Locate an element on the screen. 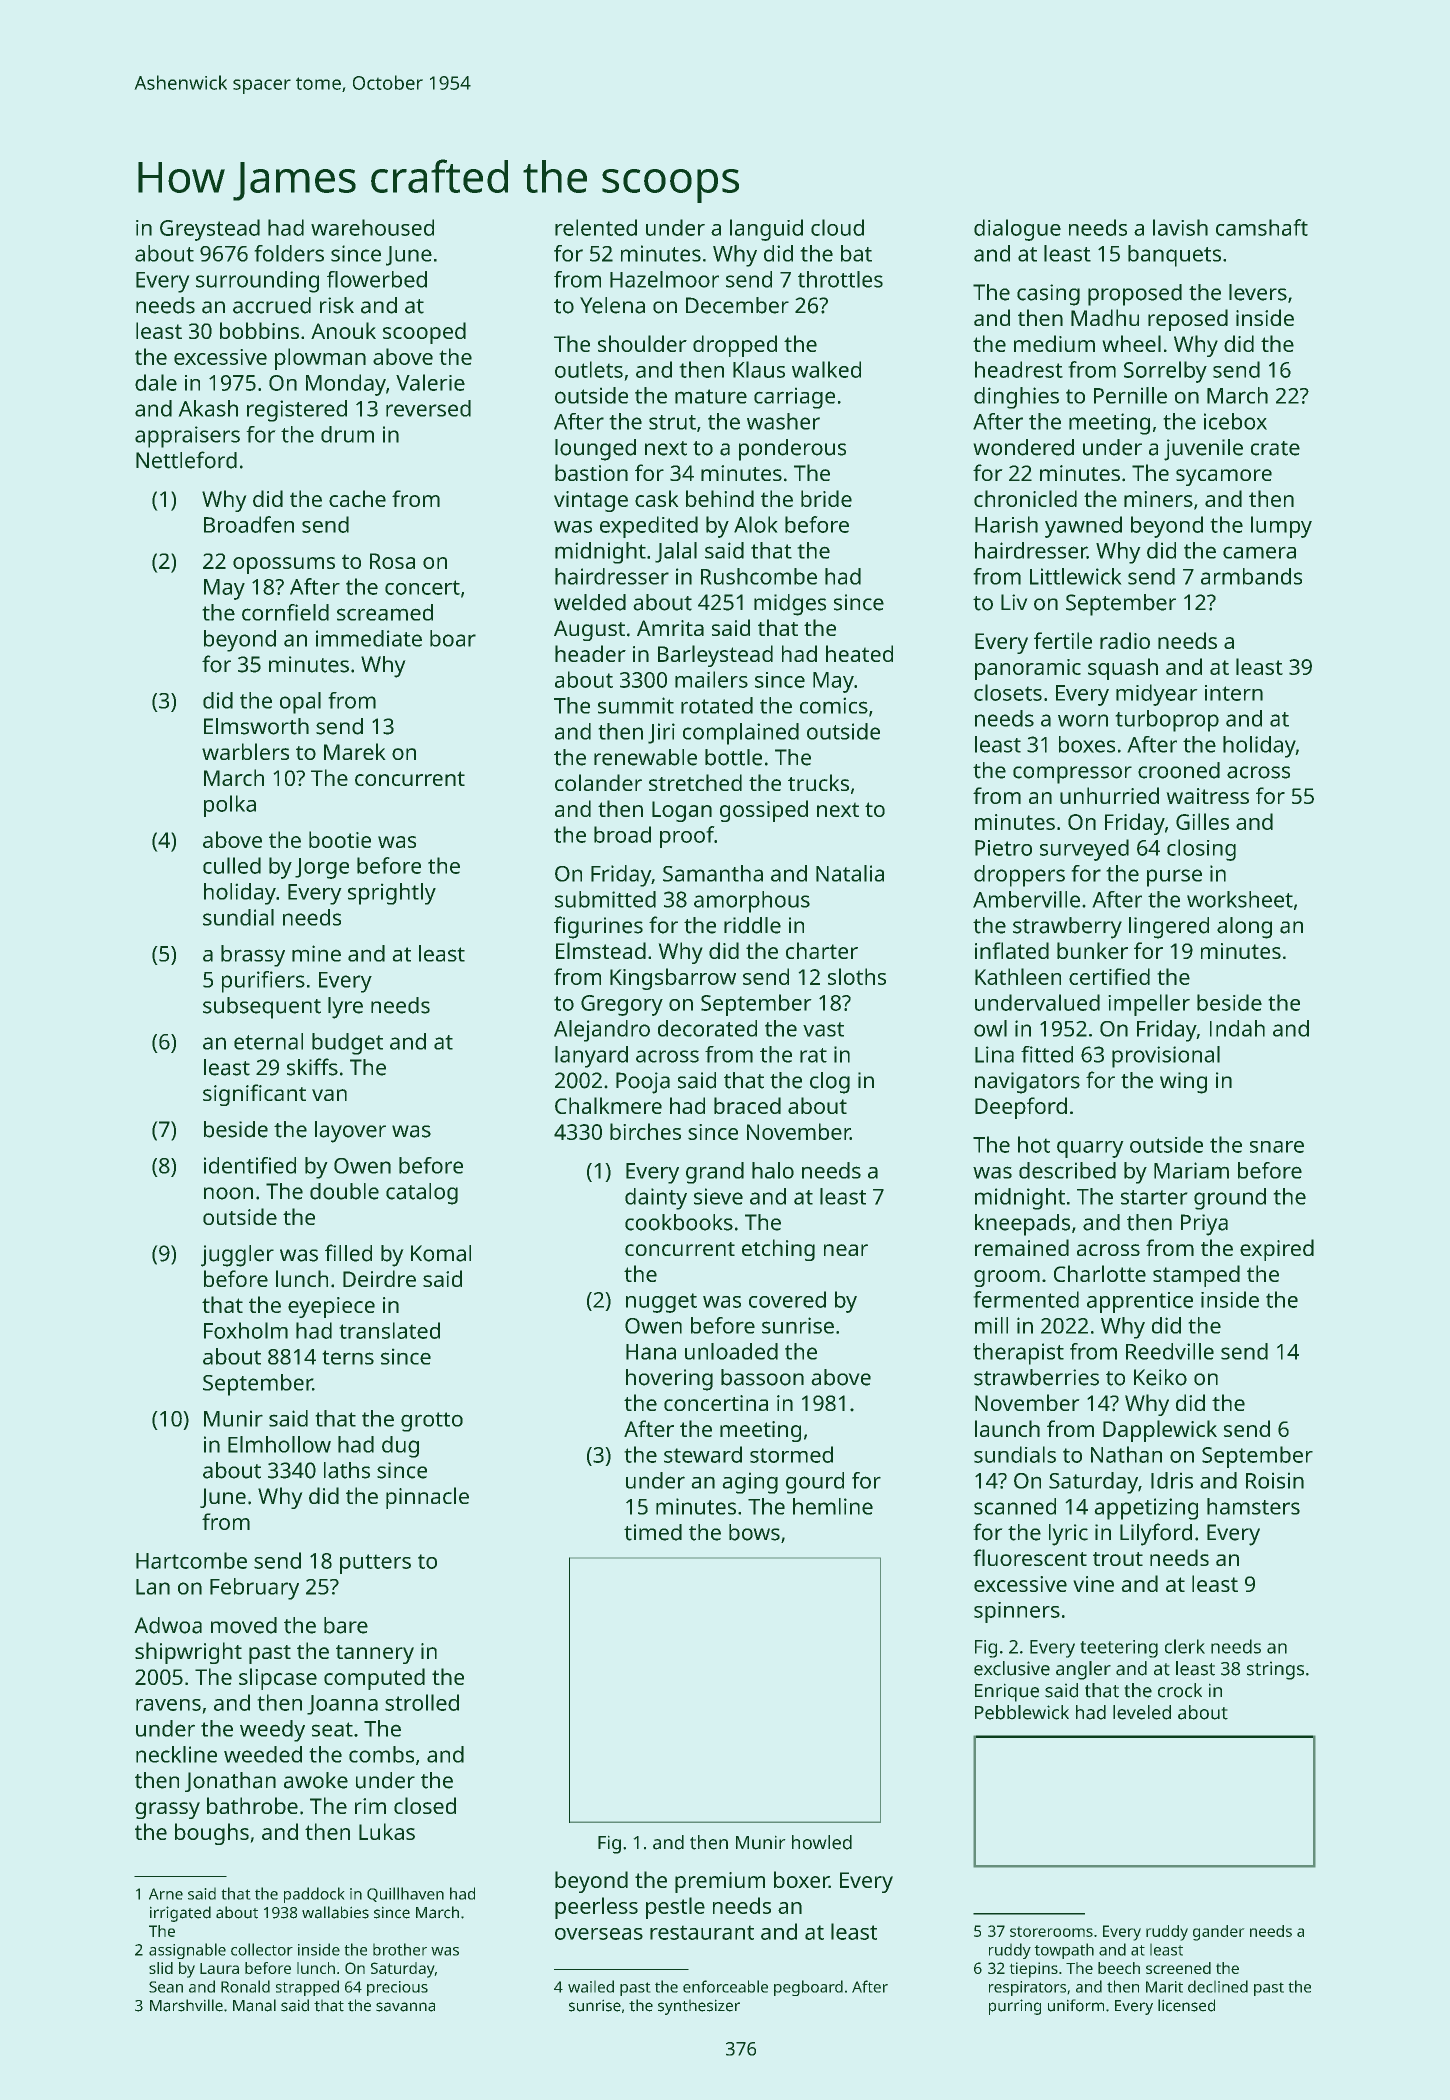  launch is located at coordinates (1007, 1428).
